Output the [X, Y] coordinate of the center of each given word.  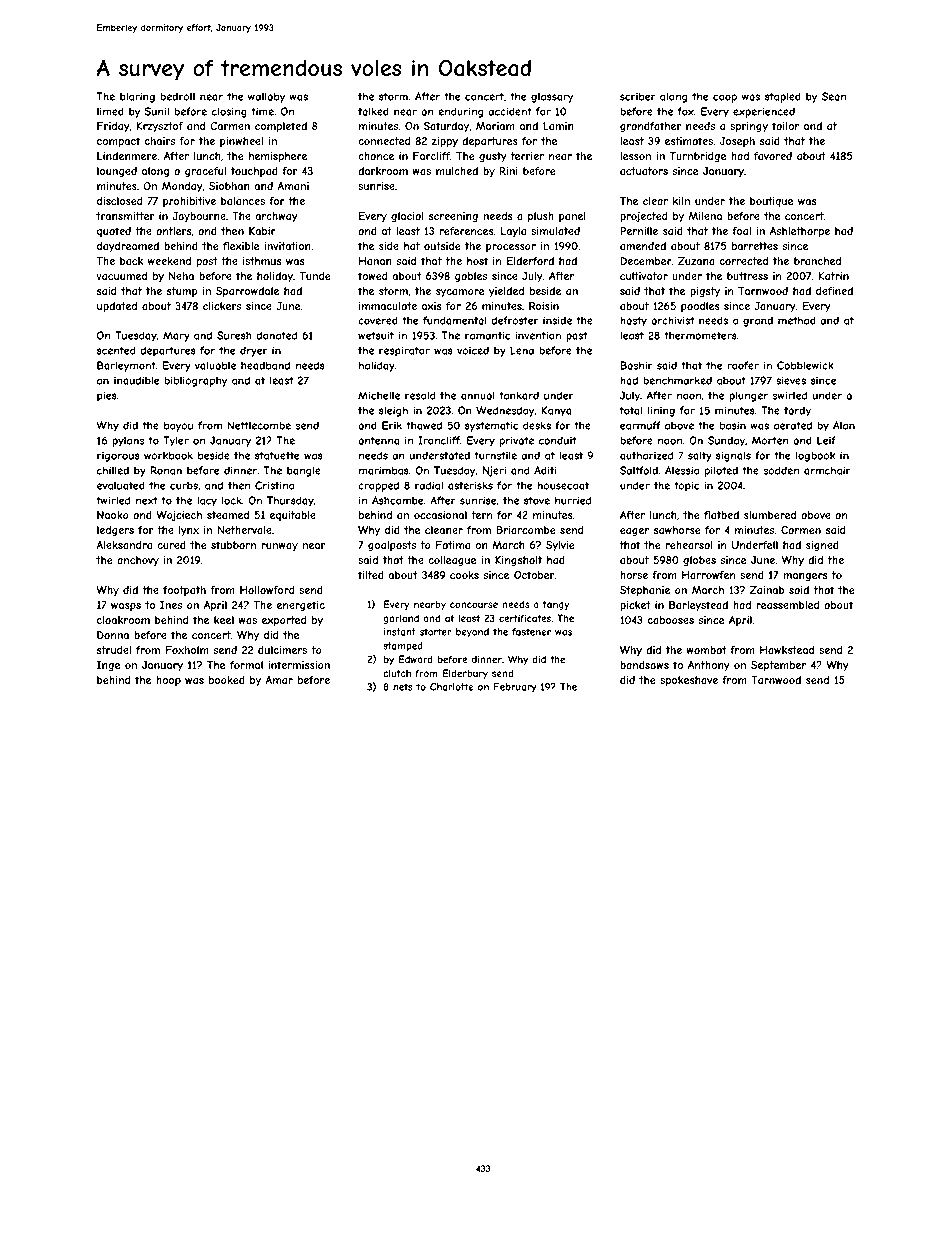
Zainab [767, 590]
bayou [178, 426]
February [515, 688]
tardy [797, 411]
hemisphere [278, 157]
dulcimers [282, 650]
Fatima [453, 545]
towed [373, 276]
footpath [184, 591]
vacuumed [121, 276]
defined [834, 291]
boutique [771, 202]
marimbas [384, 470]
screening [453, 217]
